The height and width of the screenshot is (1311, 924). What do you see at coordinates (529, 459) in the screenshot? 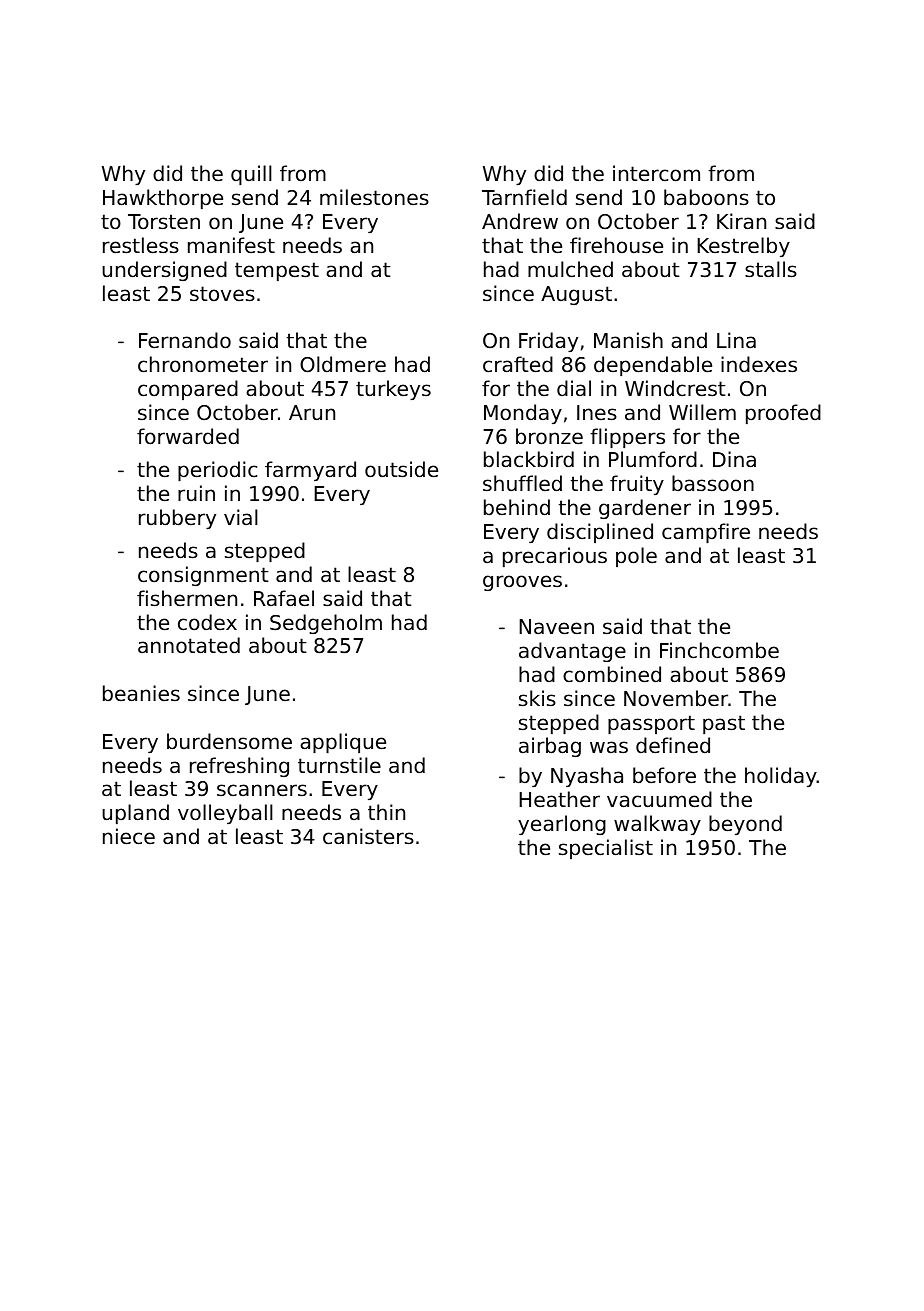
I see `blackbird` at bounding box center [529, 459].
